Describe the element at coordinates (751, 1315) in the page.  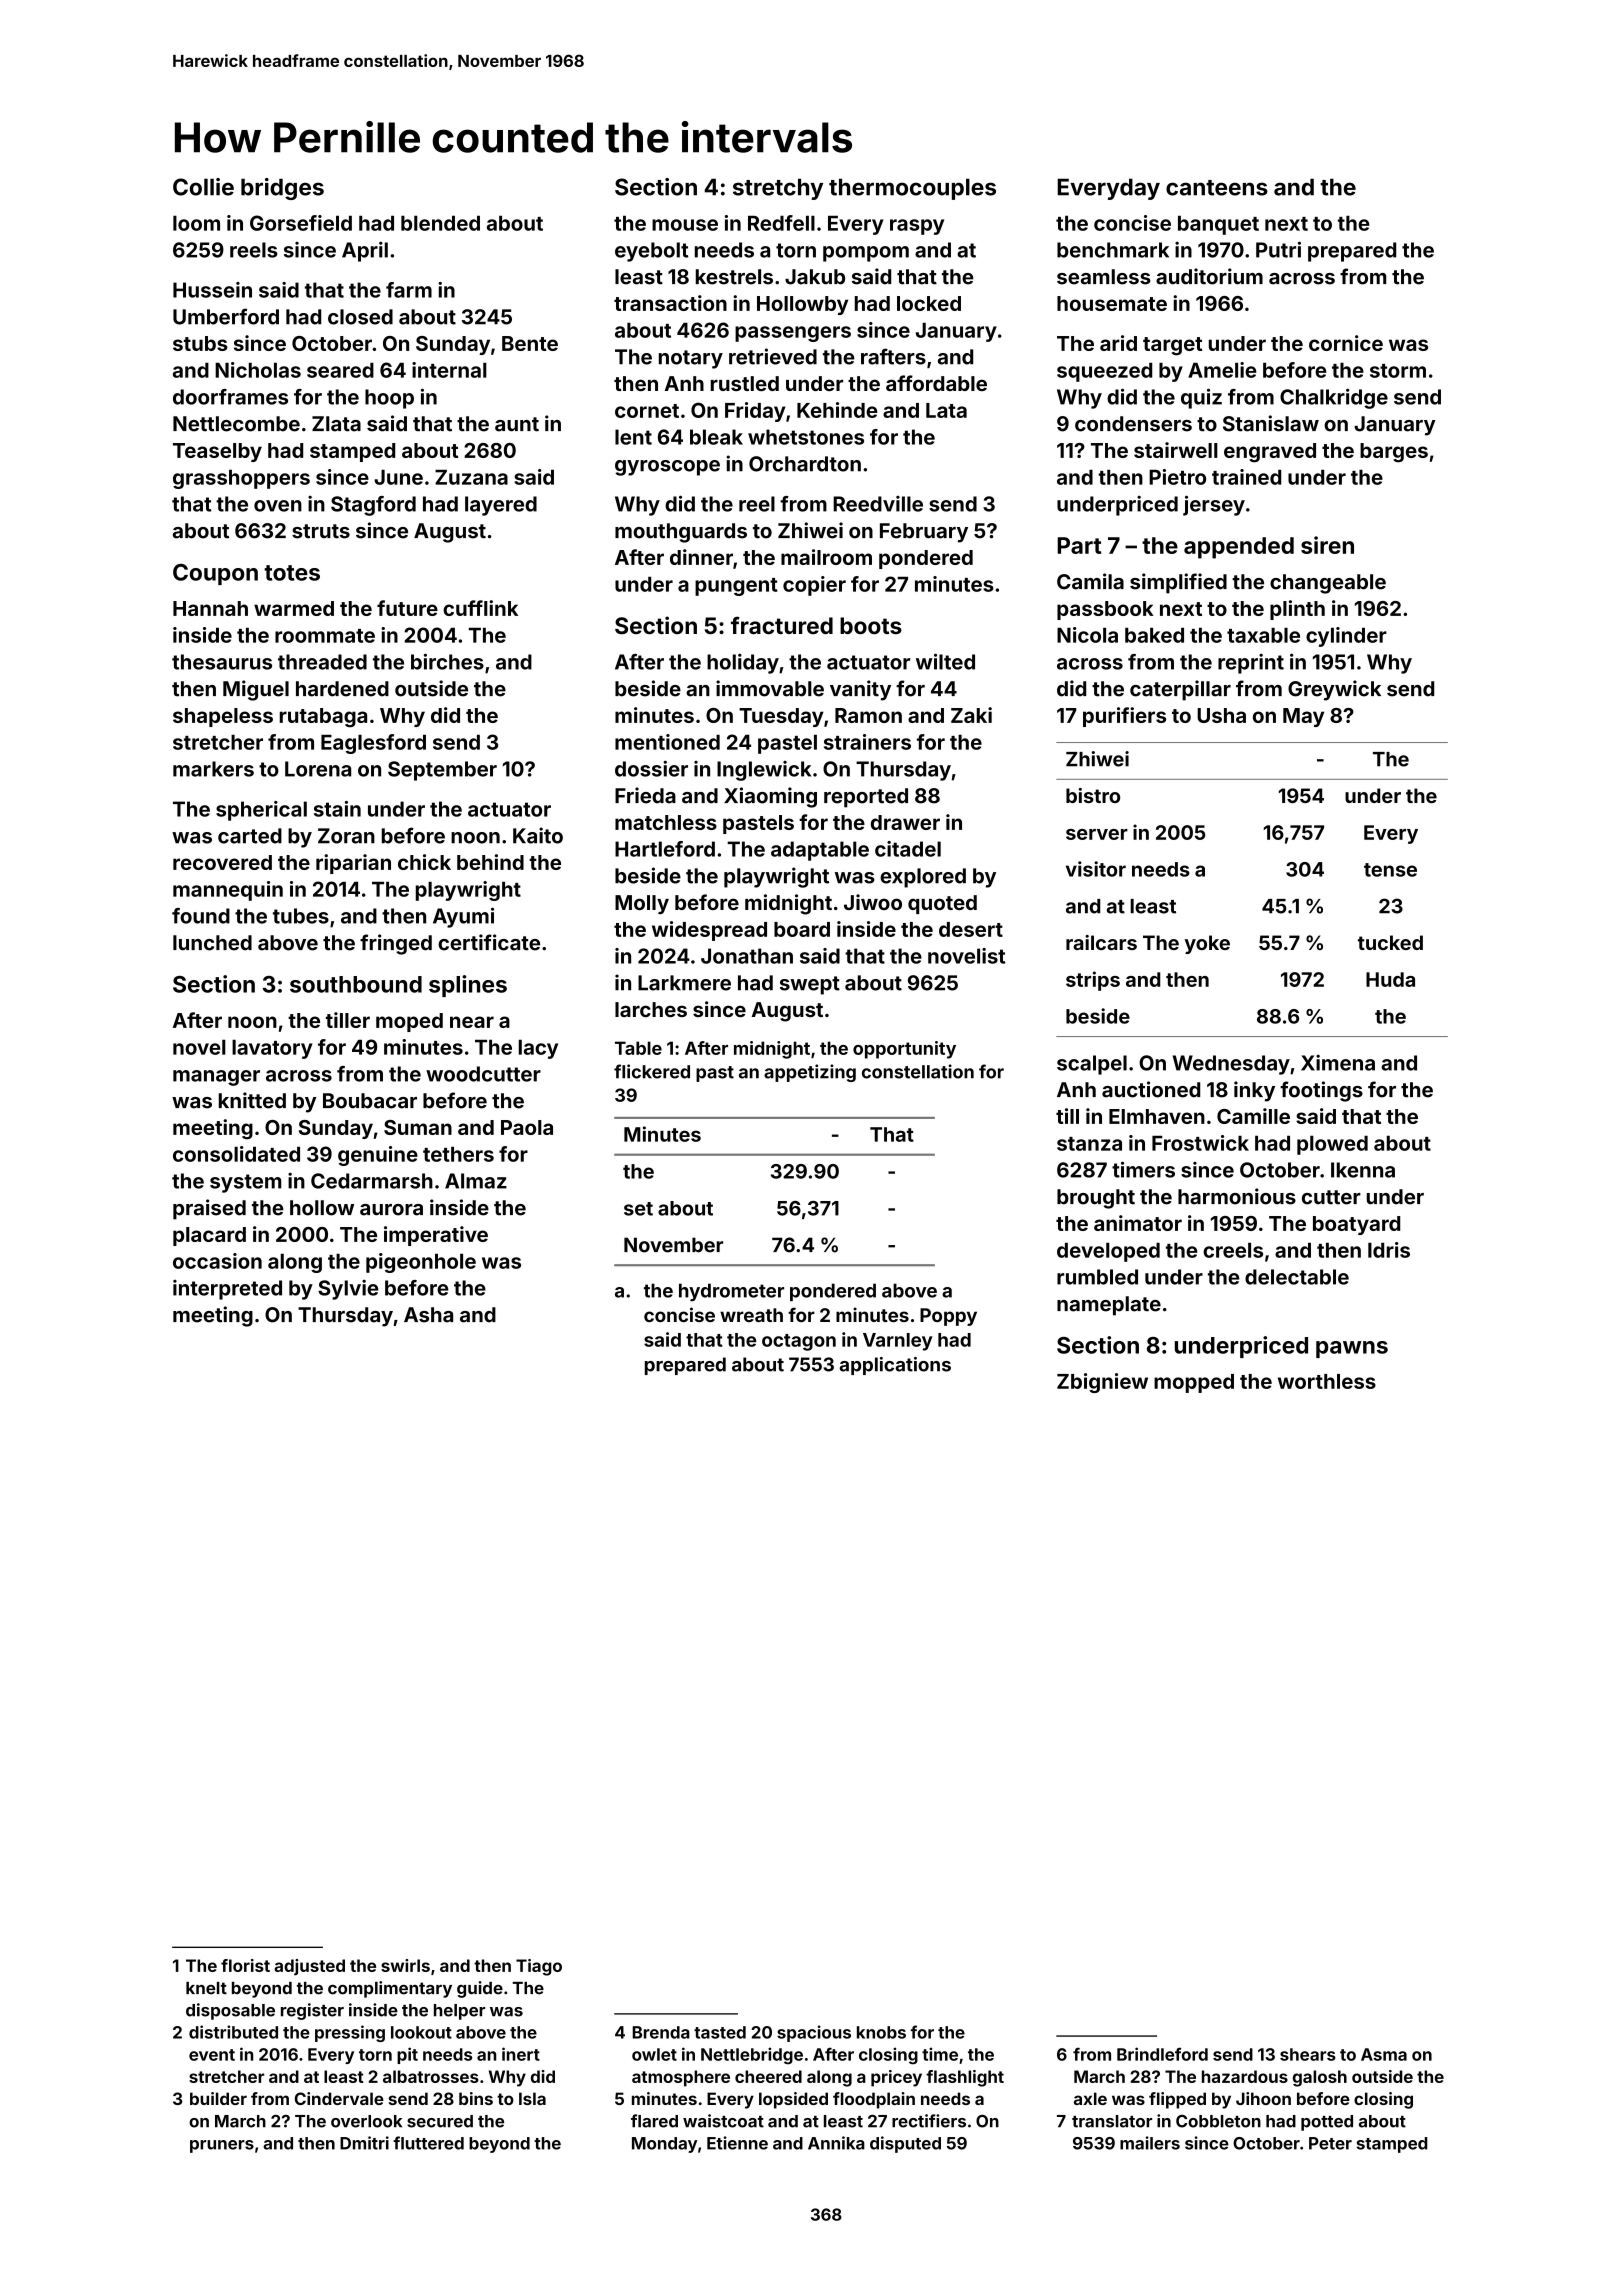
I see `wreath` at that location.
